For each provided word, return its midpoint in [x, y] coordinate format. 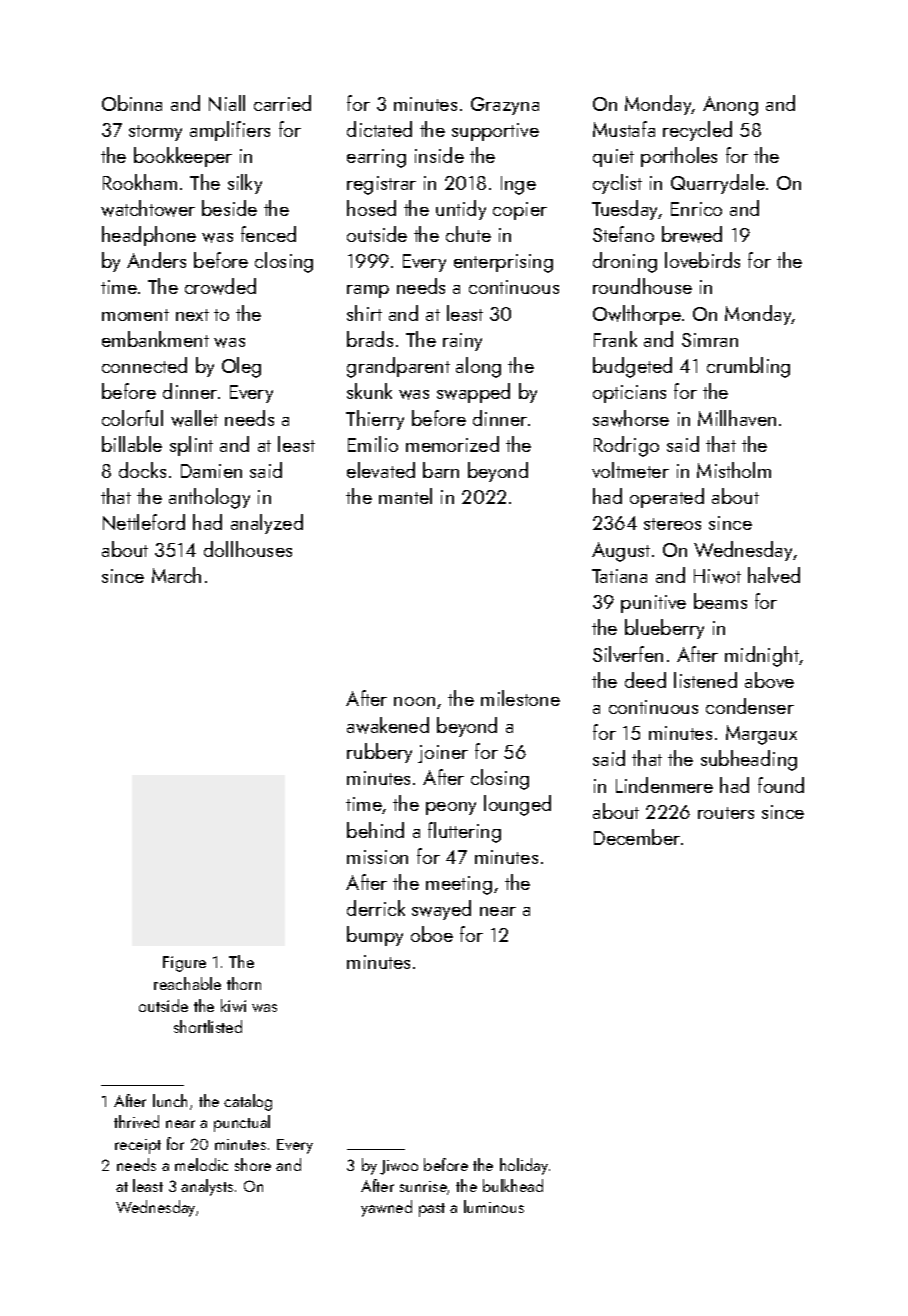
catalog [248, 1102]
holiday [524, 1166]
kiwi [233, 1005]
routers [726, 813]
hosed [371, 208]
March [176, 575]
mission [377, 857]
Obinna [132, 103]
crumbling [748, 367]
